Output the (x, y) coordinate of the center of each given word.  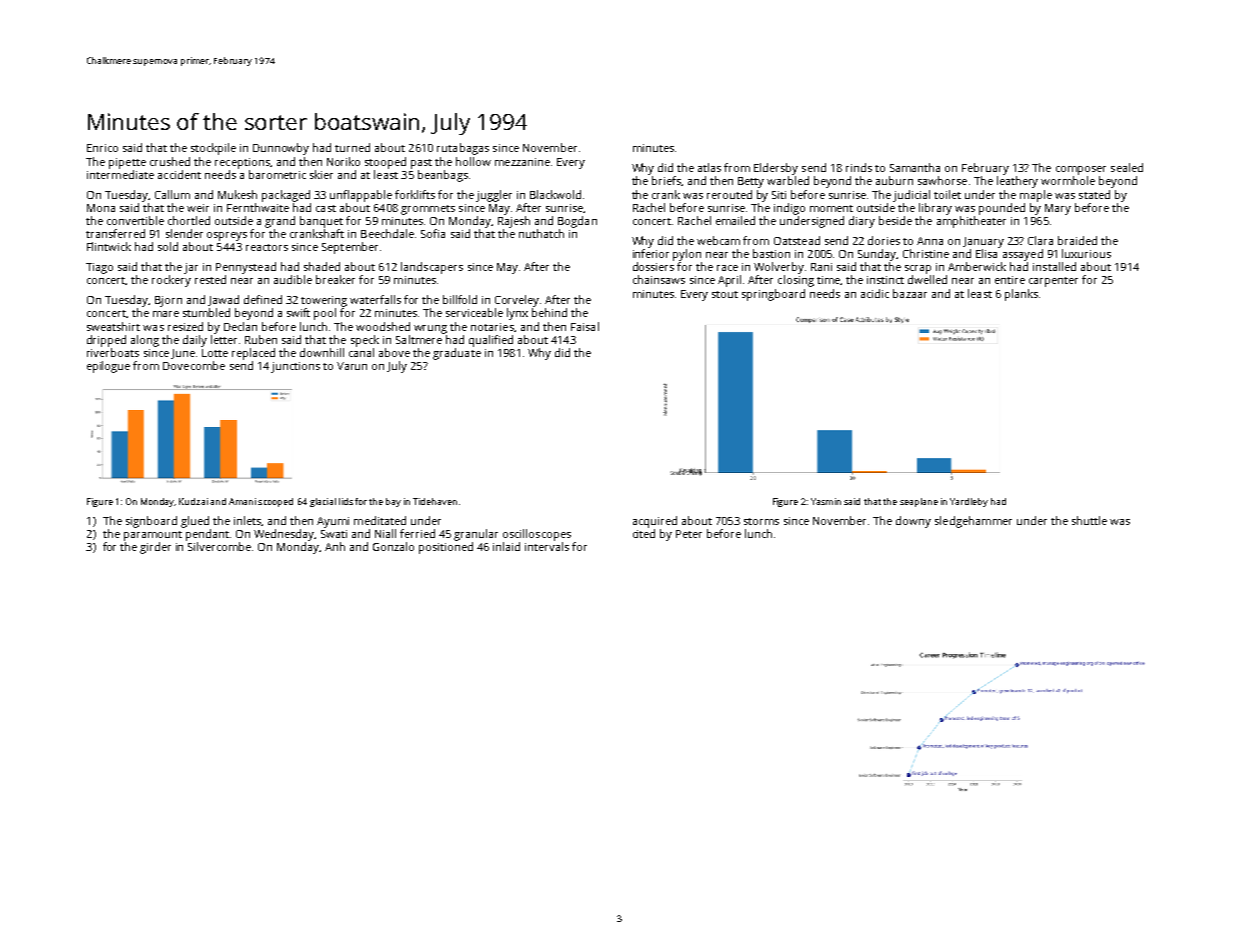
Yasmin (826, 501)
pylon (687, 255)
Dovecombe (194, 365)
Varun (352, 366)
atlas (709, 167)
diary (862, 222)
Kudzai (193, 501)
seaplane (919, 502)
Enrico (102, 148)
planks (1021, 295)
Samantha (915, 167)
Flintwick (109, 246)
